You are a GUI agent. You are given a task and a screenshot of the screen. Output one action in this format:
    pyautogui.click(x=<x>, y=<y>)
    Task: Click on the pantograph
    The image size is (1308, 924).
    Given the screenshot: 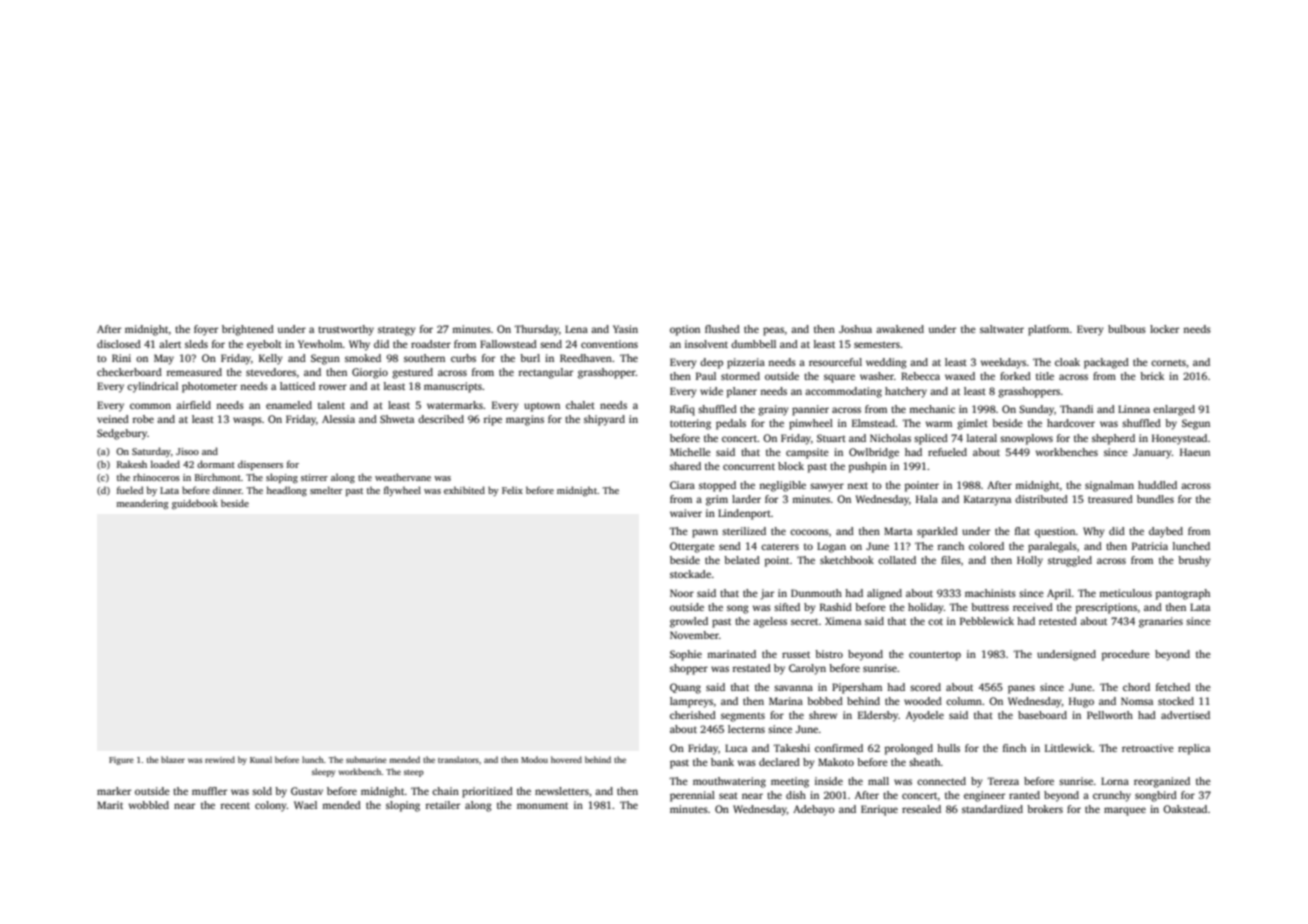 What is the action you would take?
    pyautogui.click(x=1183, y=594)
